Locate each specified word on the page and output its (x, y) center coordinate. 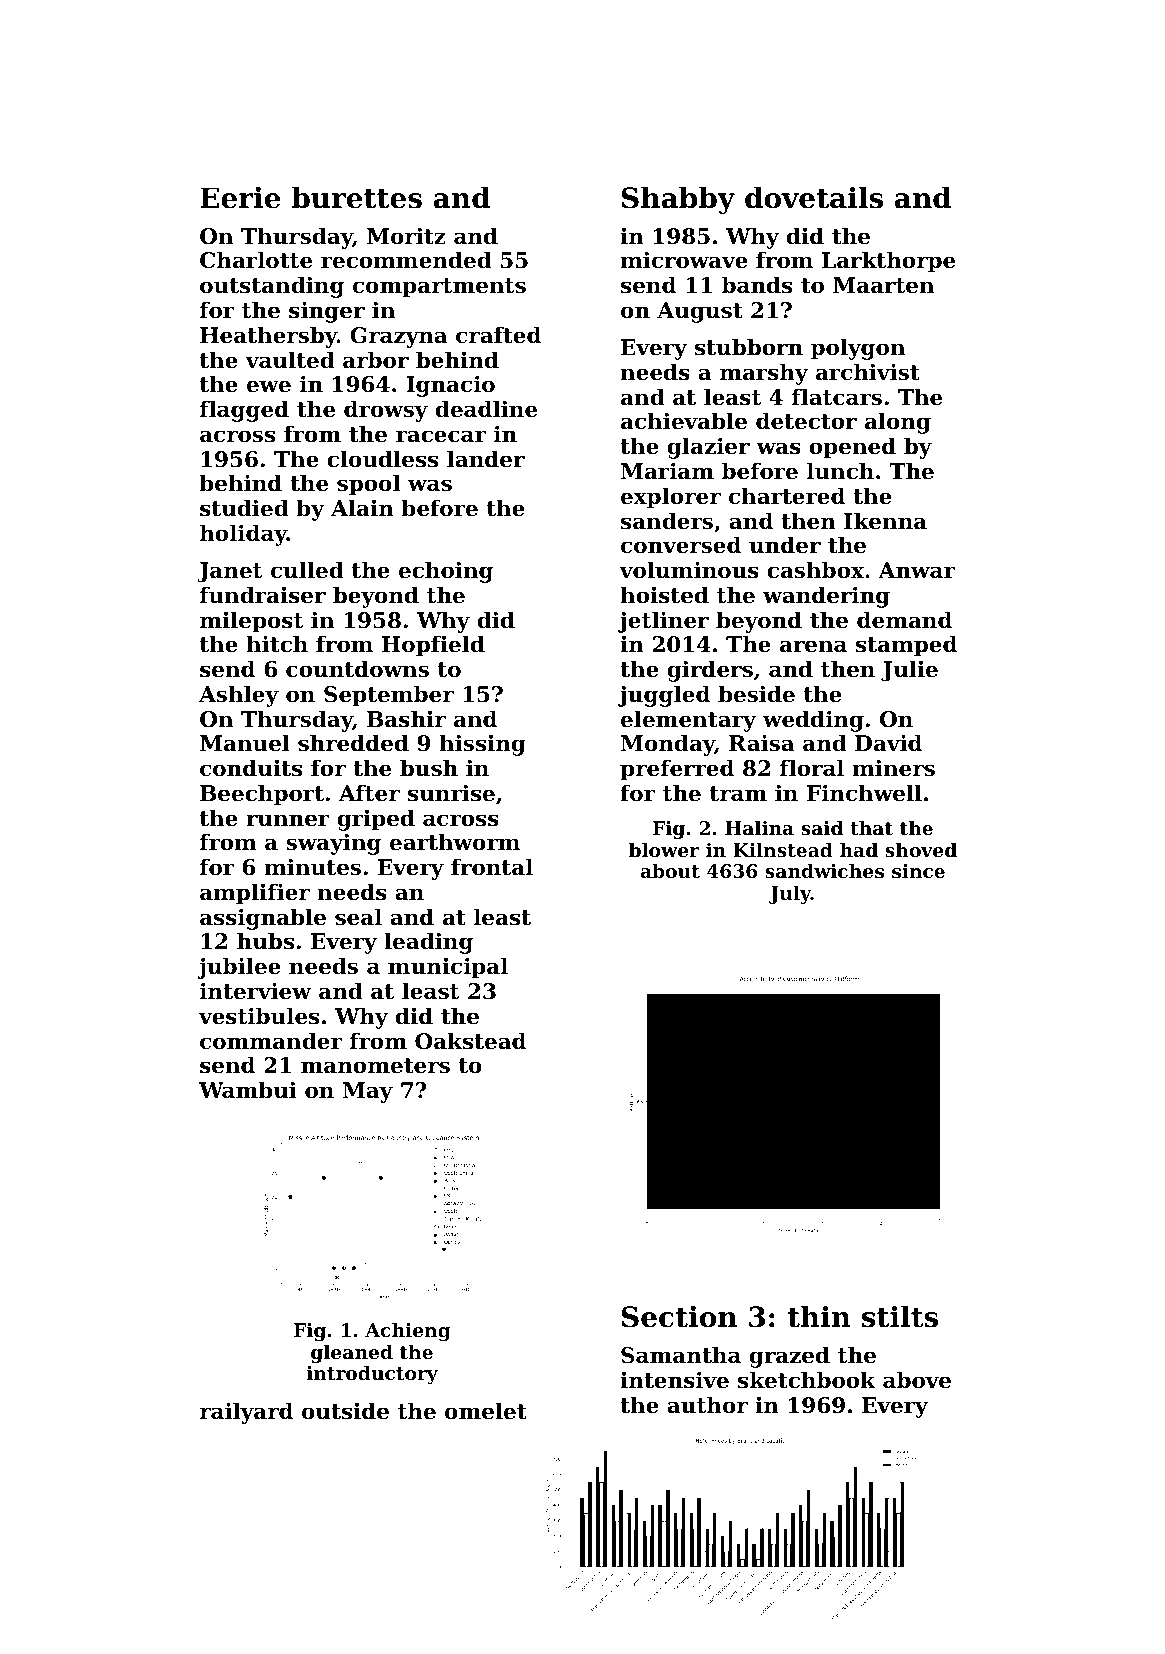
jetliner (663, 622)
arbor (376, 360)
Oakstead (470, 1041)
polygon (858, 349)
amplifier (255, 894)
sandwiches (824, 871)
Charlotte (256, 260)
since (918, 871)
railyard (246, 1413)
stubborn (749, 347)
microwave (684, 260)
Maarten (883, 285)
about (670, 871)
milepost (251, 622)
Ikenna (885, 521)
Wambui (248, 1090)
